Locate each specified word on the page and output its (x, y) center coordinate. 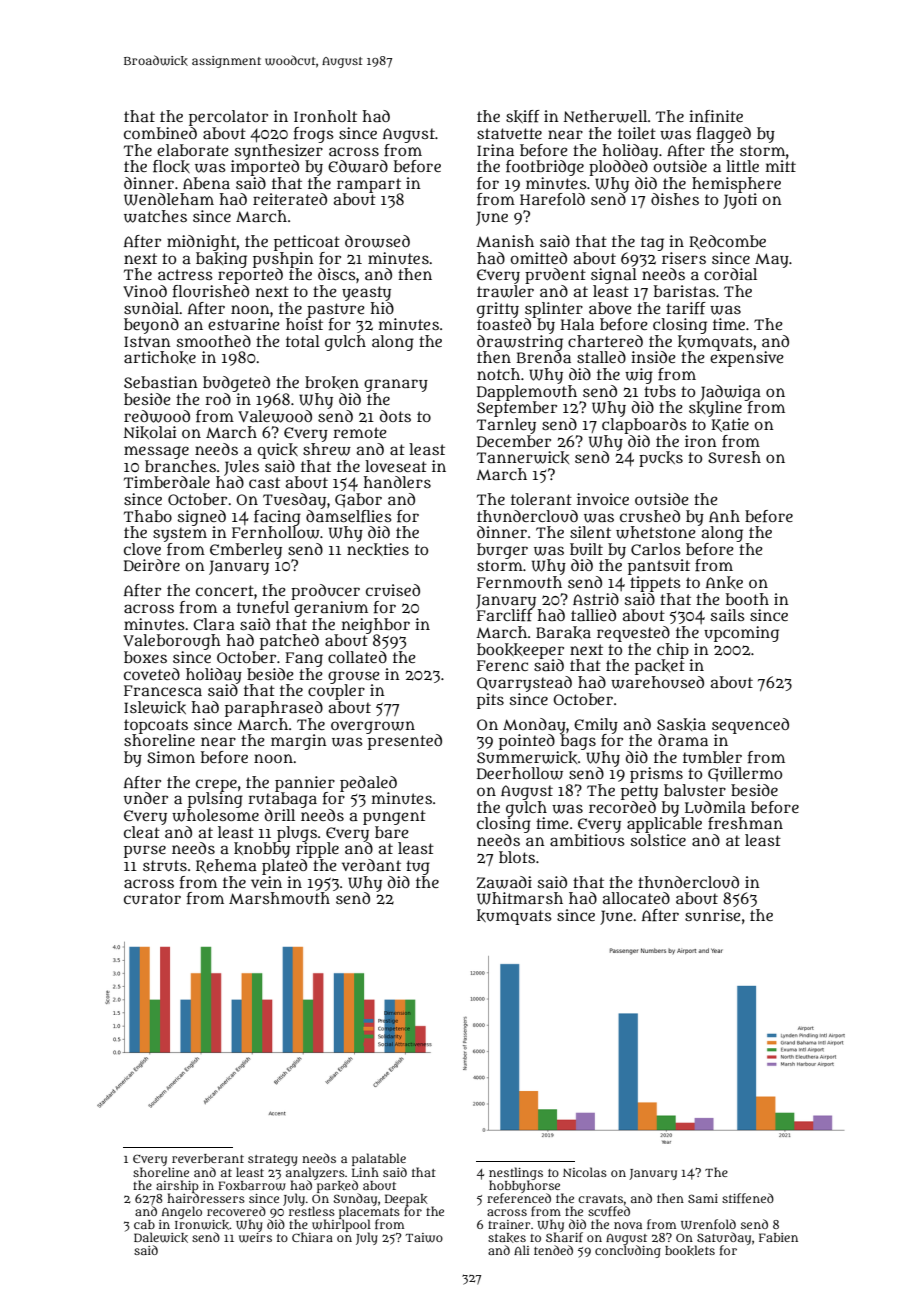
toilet (637, 133)
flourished (211, 291)
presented (405, 742)
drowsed (377, 241)
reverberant (208, 1158)
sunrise (713, 915)
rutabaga (282, 800)
